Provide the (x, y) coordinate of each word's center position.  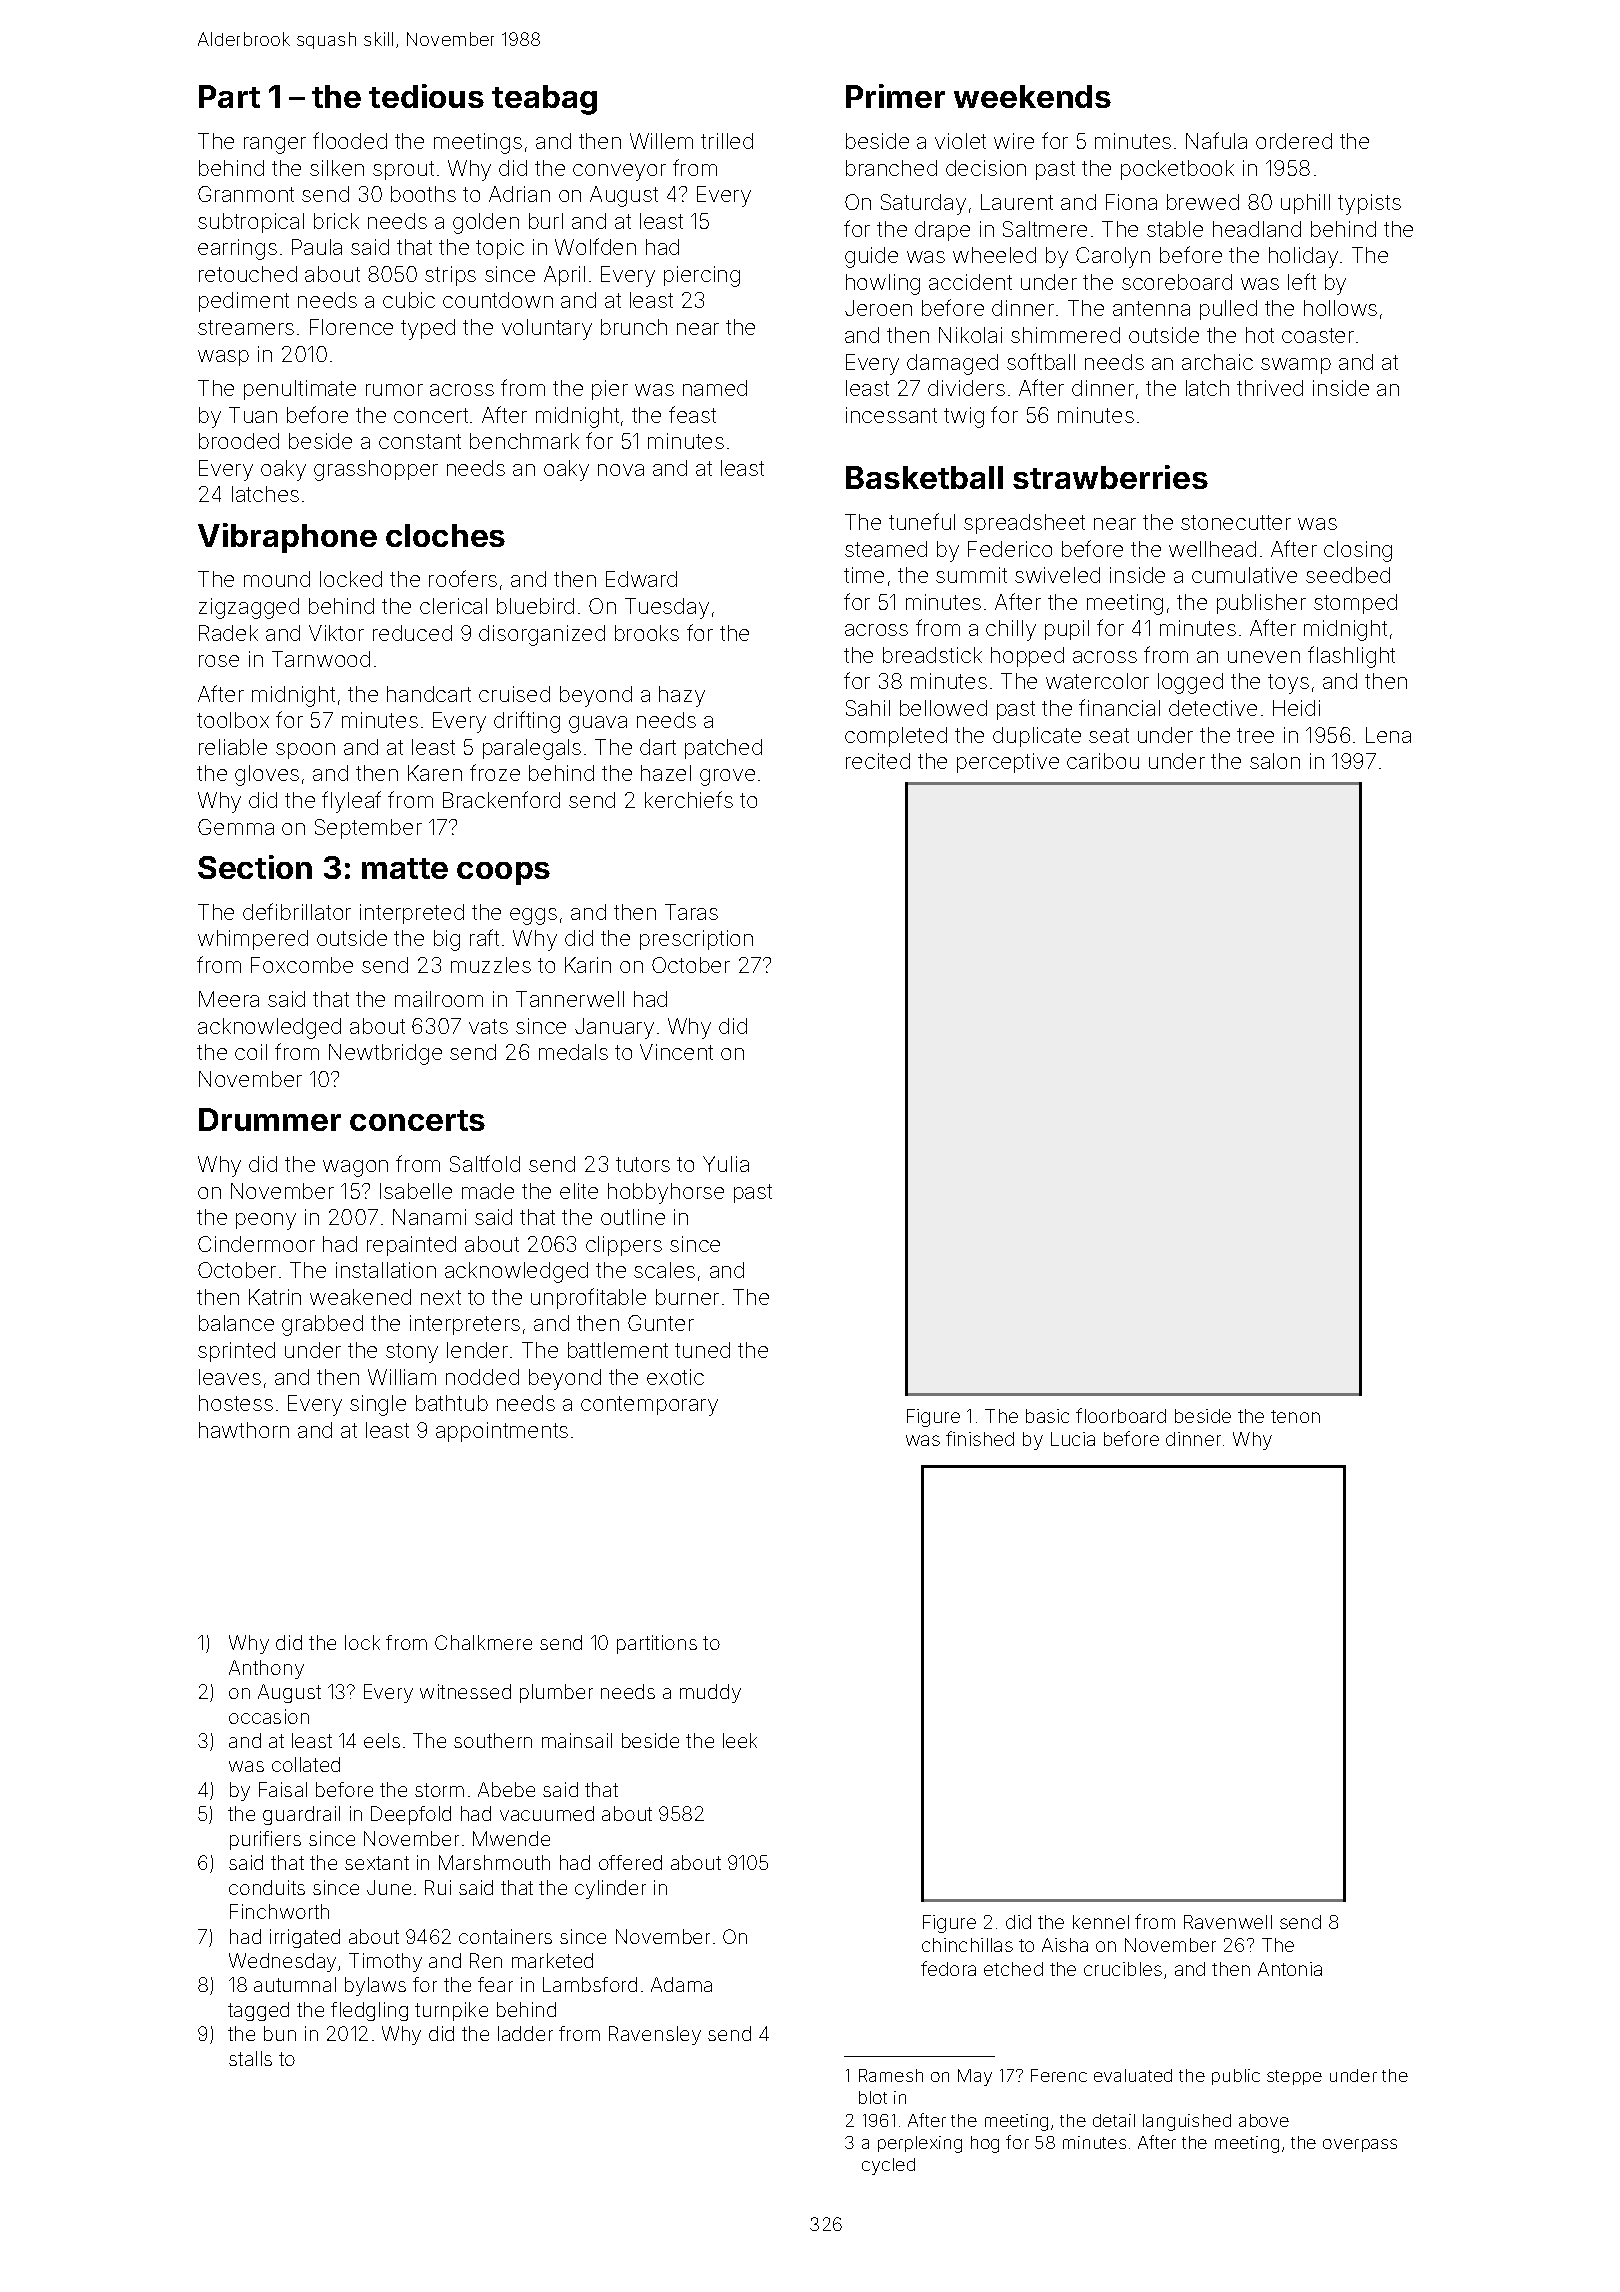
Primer (895, 96)
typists (1369, 204)
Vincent (676, 1052)
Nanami (429, 1217)
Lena (1388, 735)
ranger (275, 145)
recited (878, 761)
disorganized (542, 635)
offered (630, 1862)
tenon (1295, 1416)
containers (505, 1936)
